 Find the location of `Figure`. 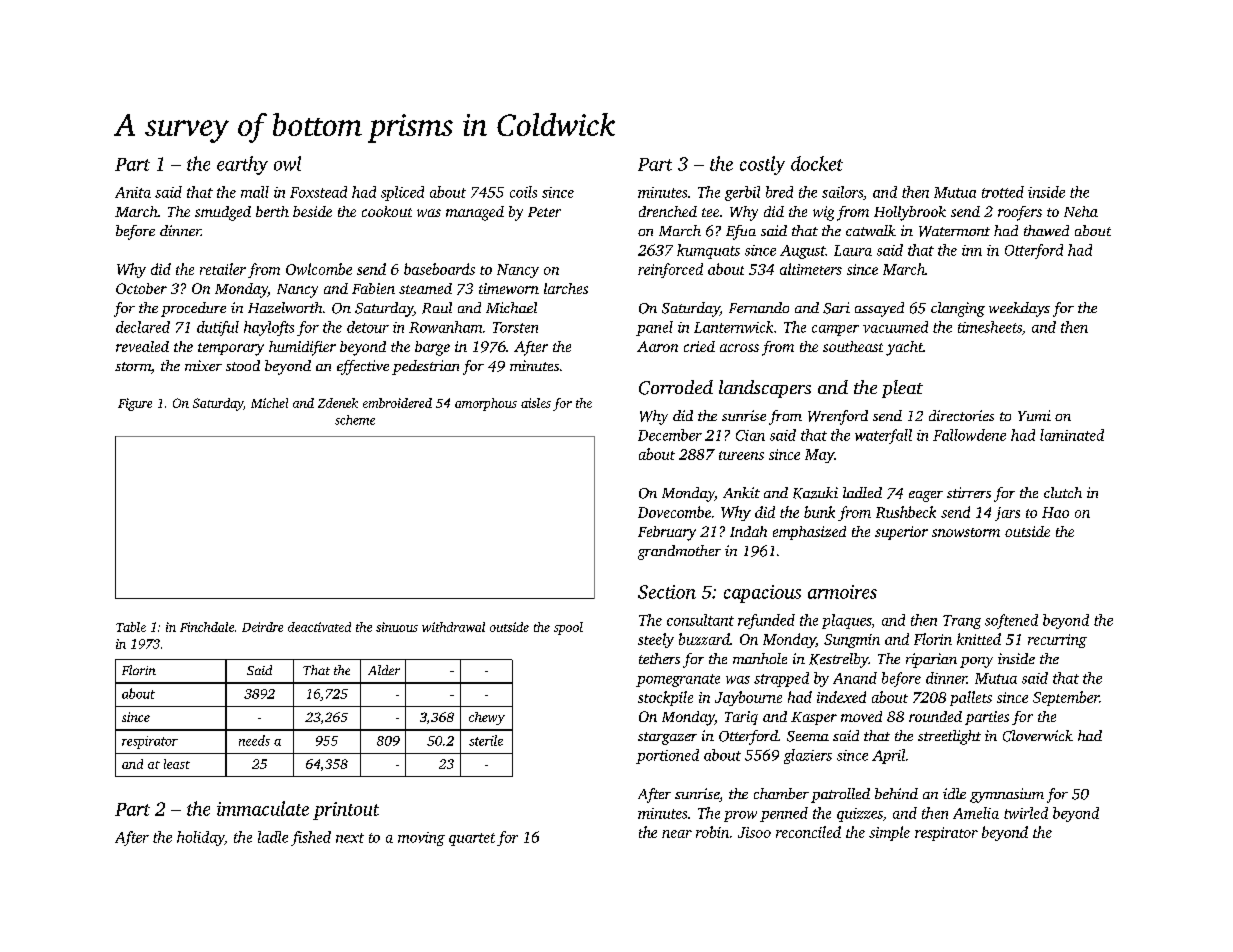

Figure is located at coordinates (135, 404).
